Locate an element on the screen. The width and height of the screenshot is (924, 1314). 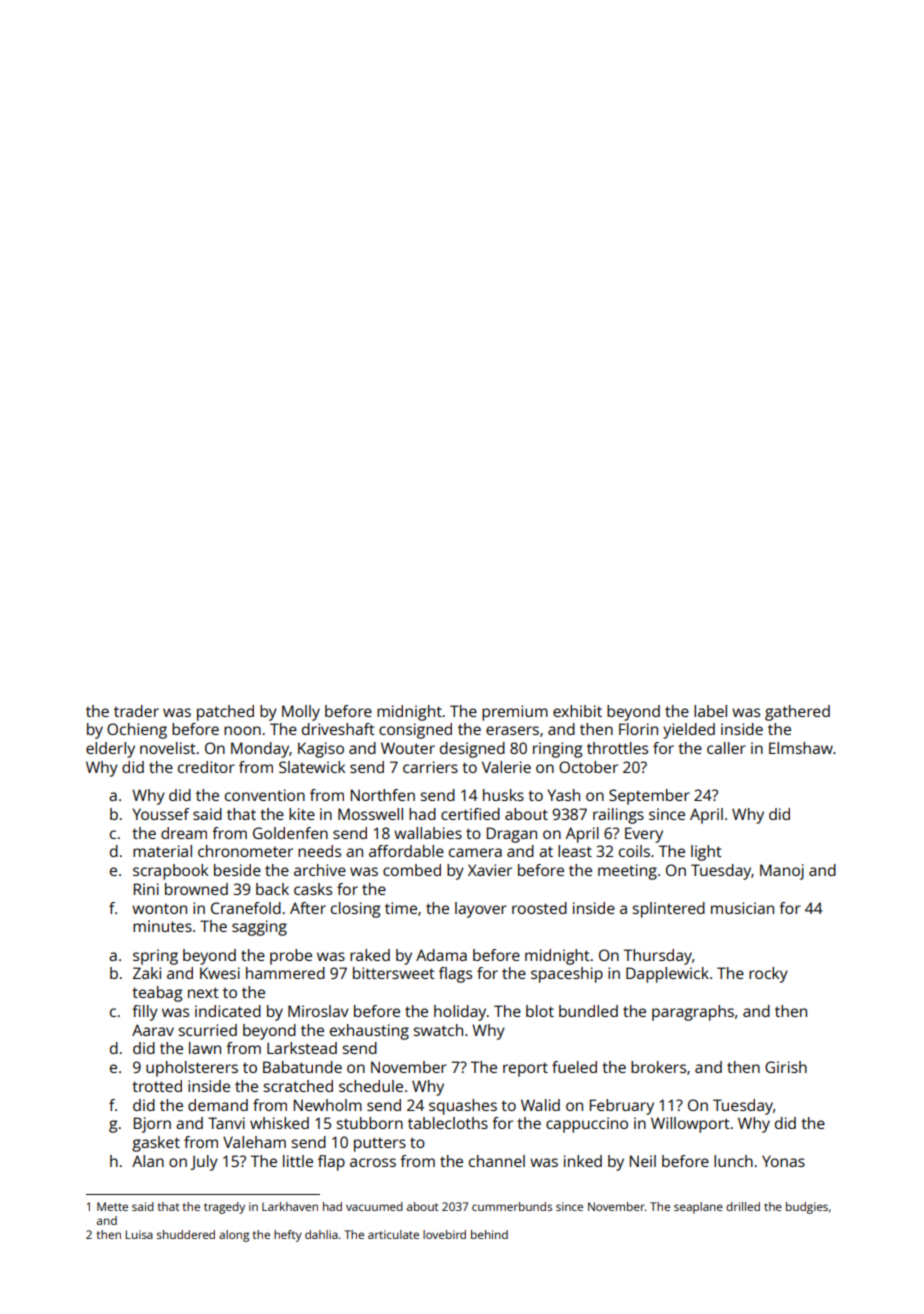
beside is located at coordinates (237, 870).
